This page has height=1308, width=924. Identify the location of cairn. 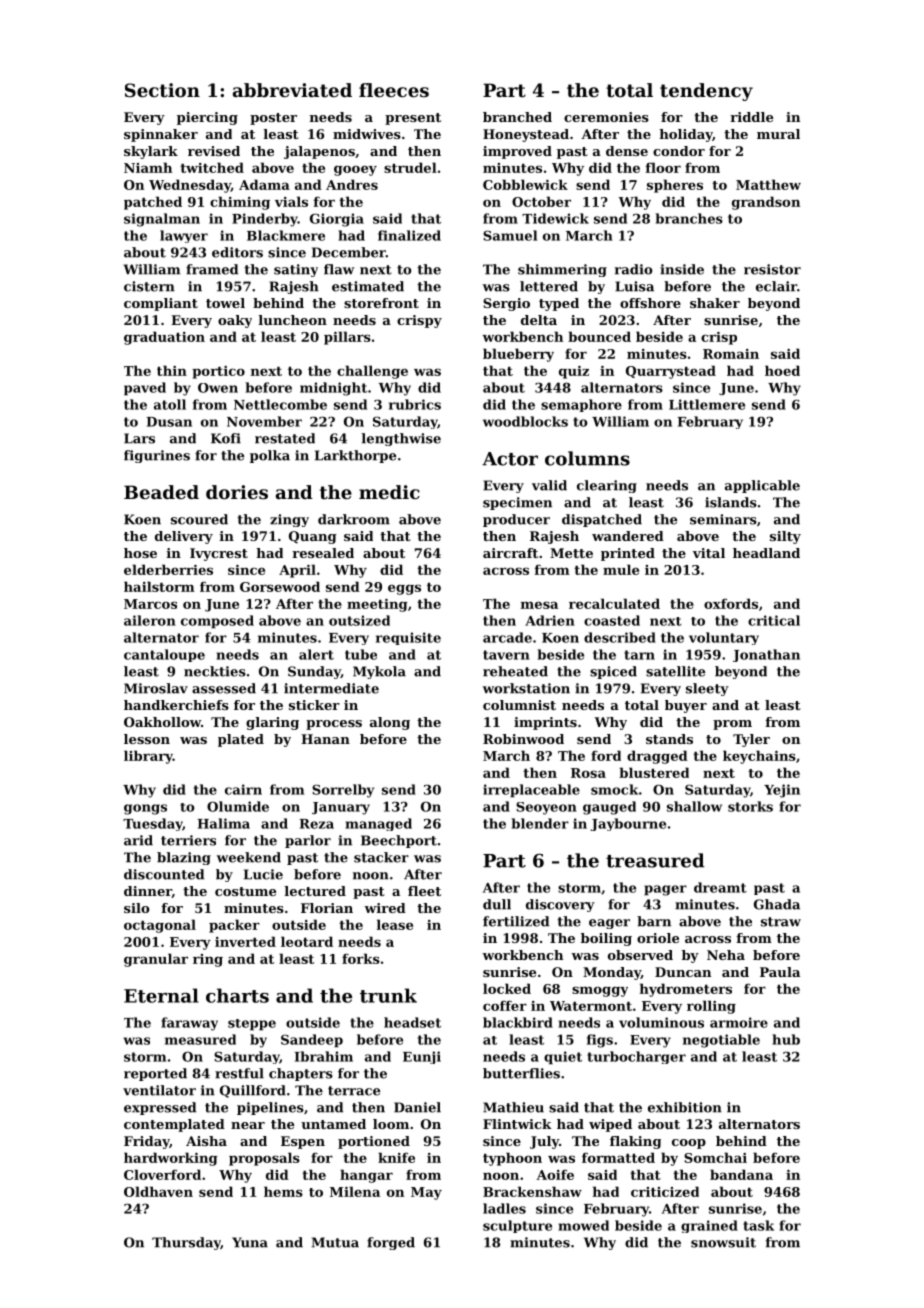
(243, 789).
